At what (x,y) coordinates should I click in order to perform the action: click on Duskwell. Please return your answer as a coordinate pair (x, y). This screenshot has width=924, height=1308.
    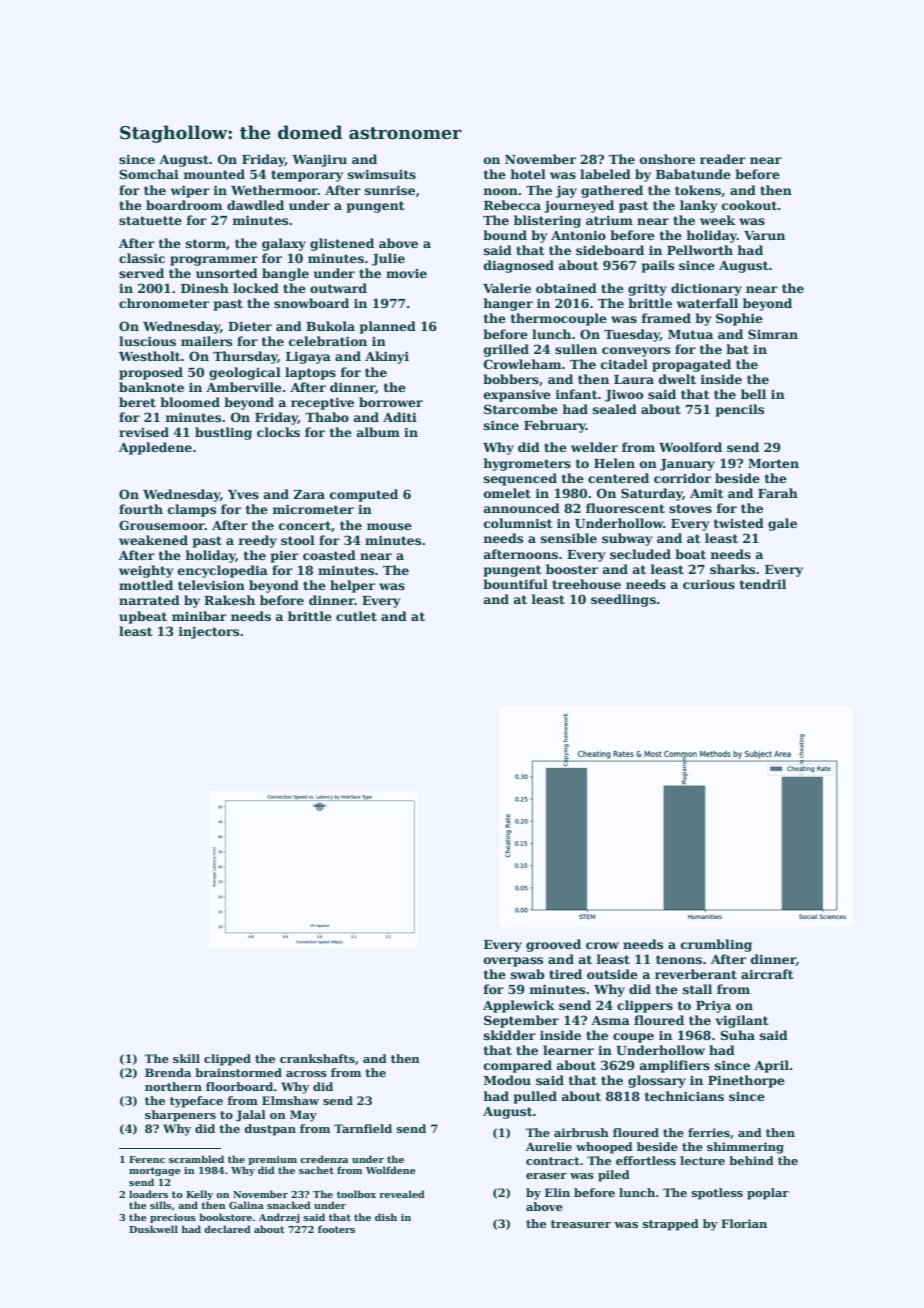
    Looking at the image, I should click on (153, 1229).
